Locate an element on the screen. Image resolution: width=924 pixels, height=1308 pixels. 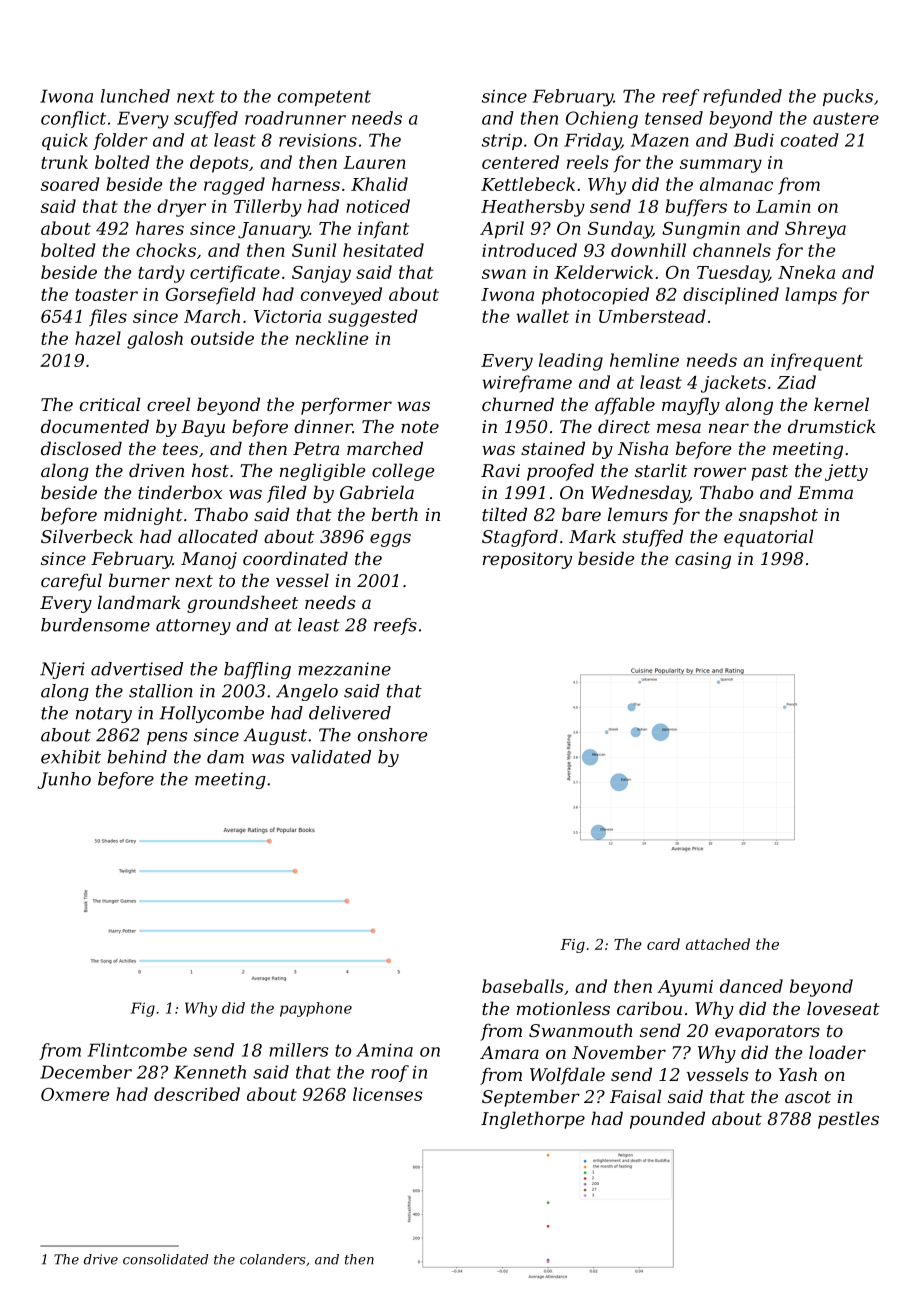
soared is located at coordinates (70, 184).
